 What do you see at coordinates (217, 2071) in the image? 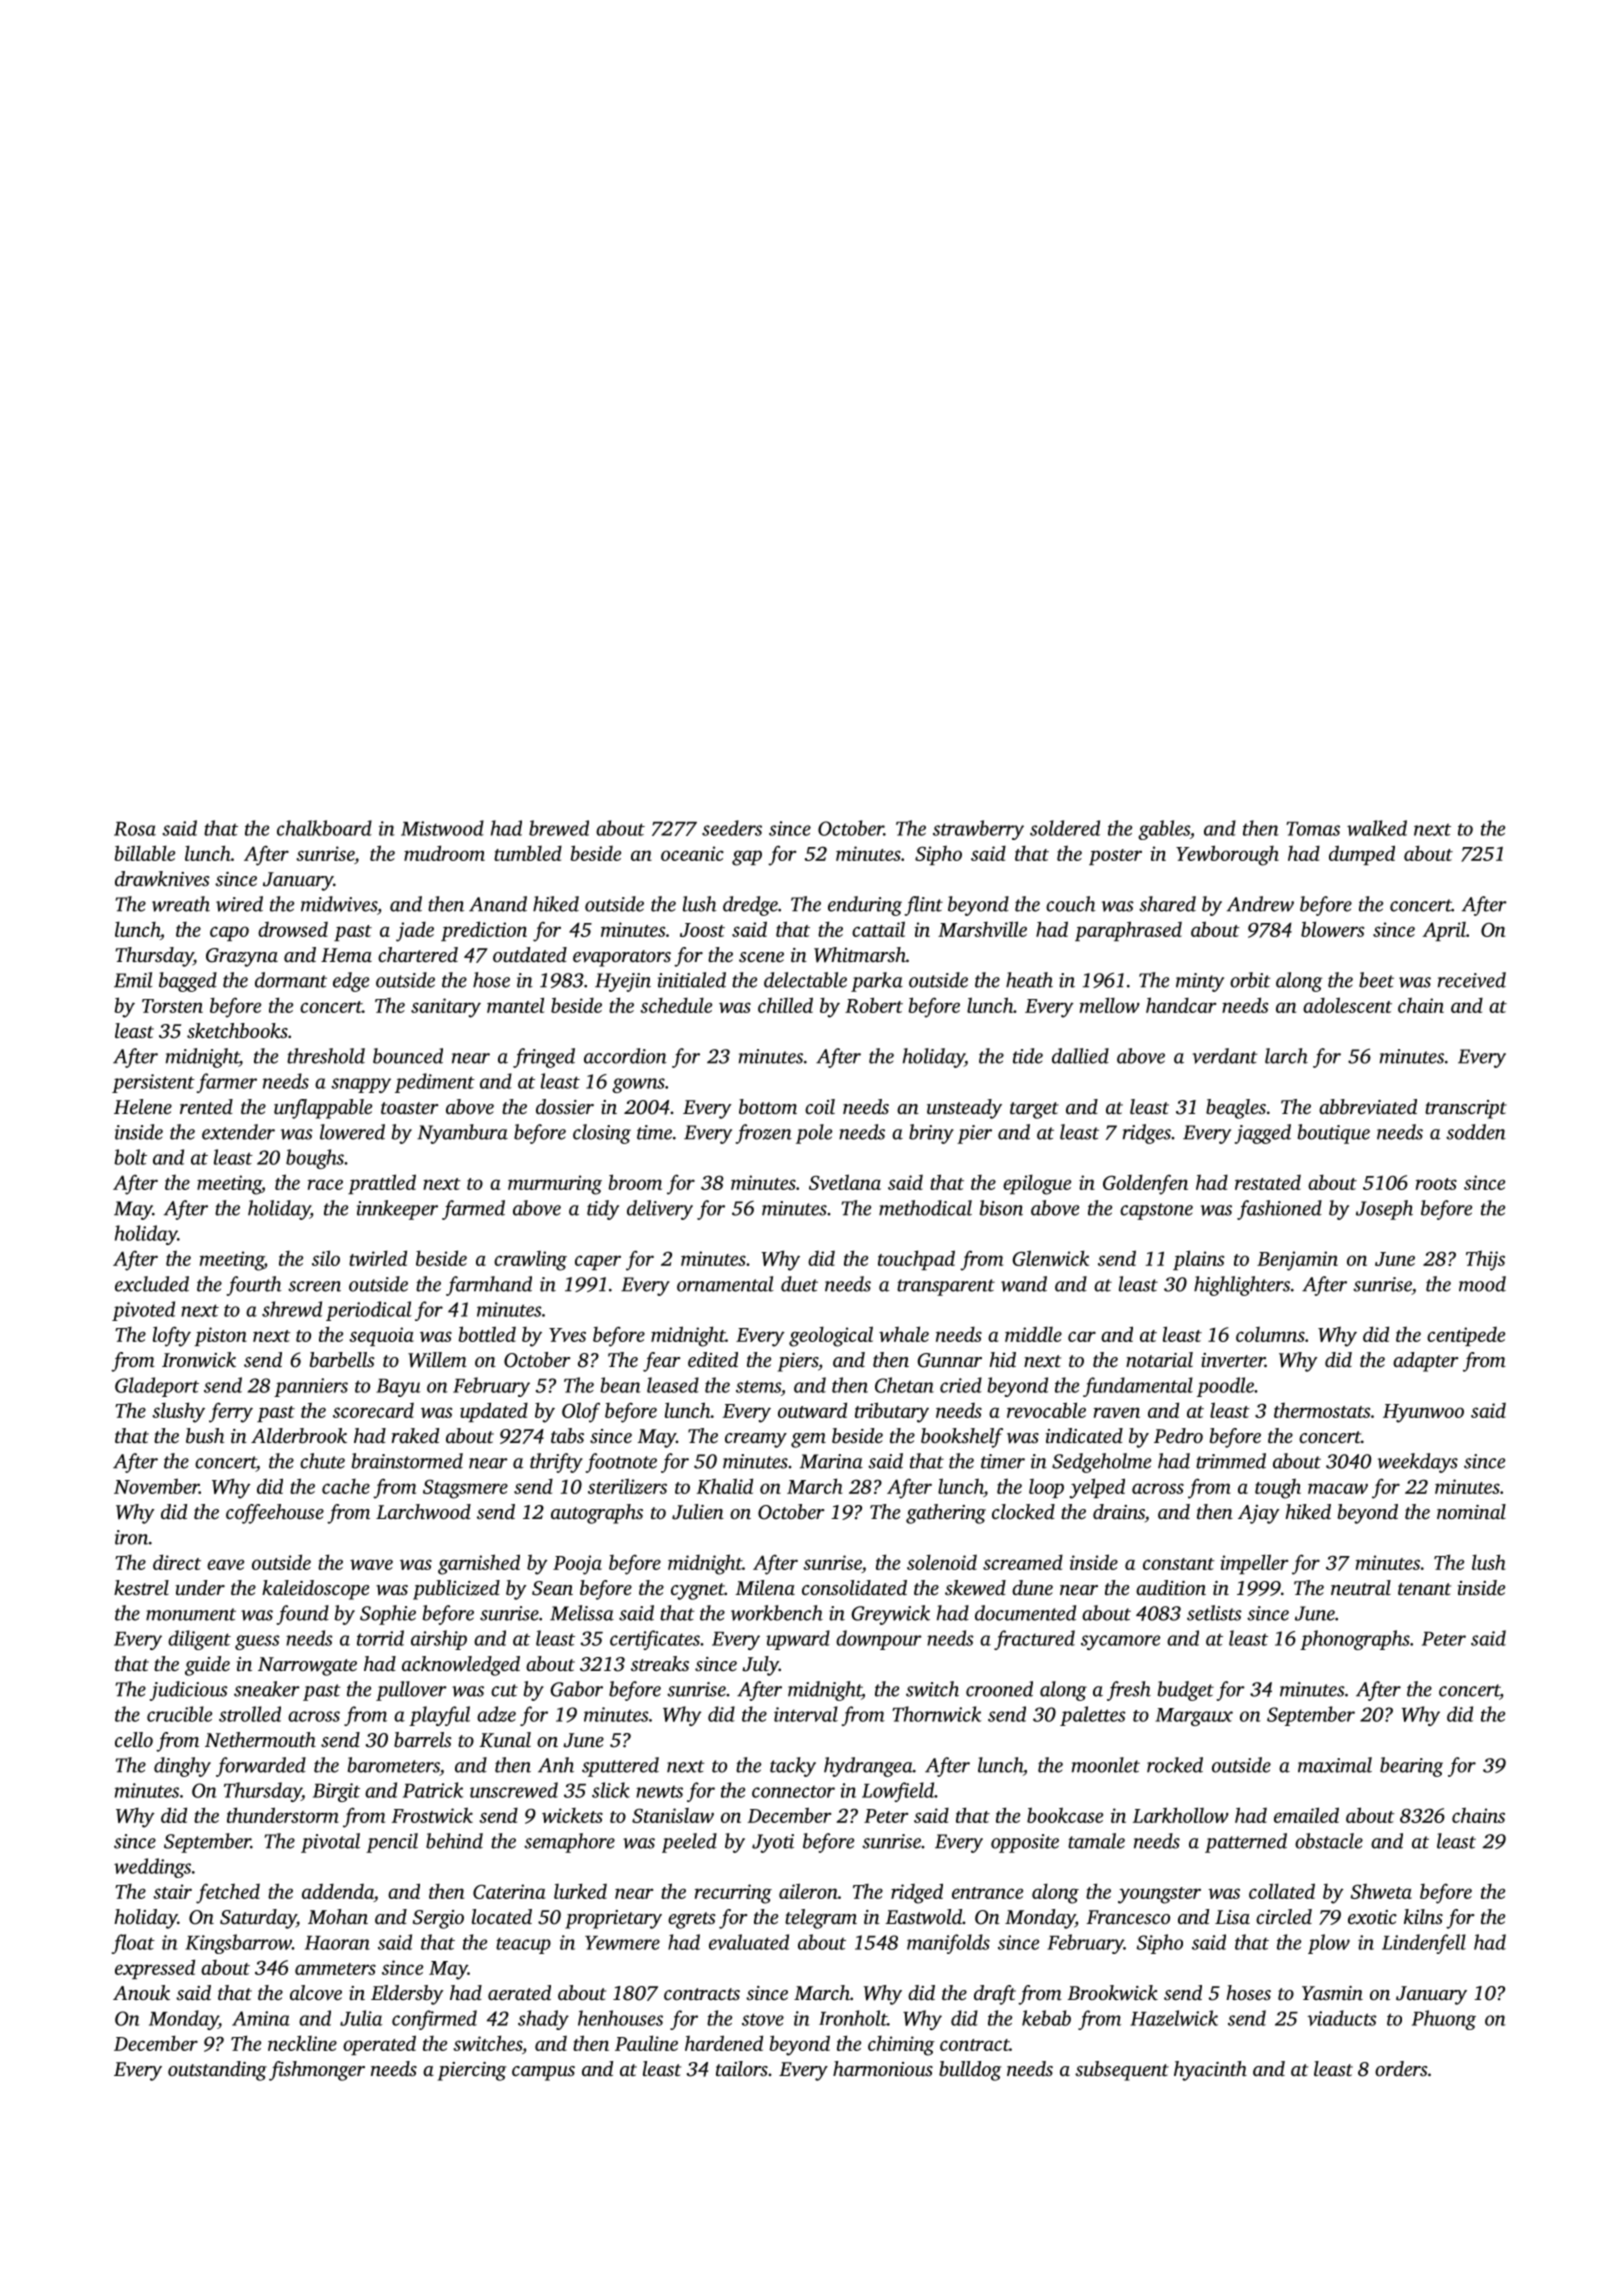
I see `outstanding` at bounding box center [217, 2071].
